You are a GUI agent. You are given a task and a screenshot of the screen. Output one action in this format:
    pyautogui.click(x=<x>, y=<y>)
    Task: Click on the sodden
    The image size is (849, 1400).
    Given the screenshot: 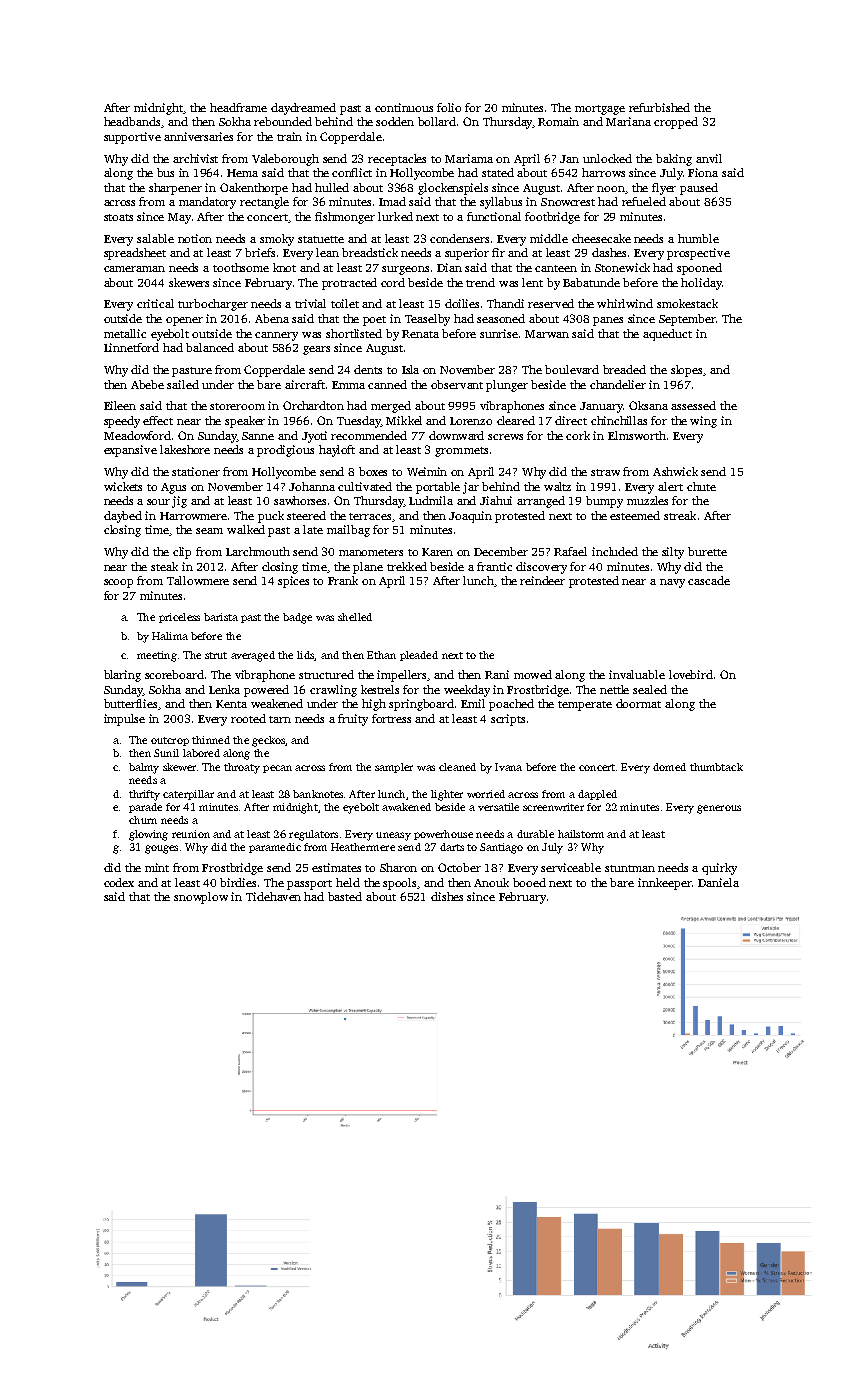 What is the action you would take?
    pyautogui.click(x=395, y=121)
